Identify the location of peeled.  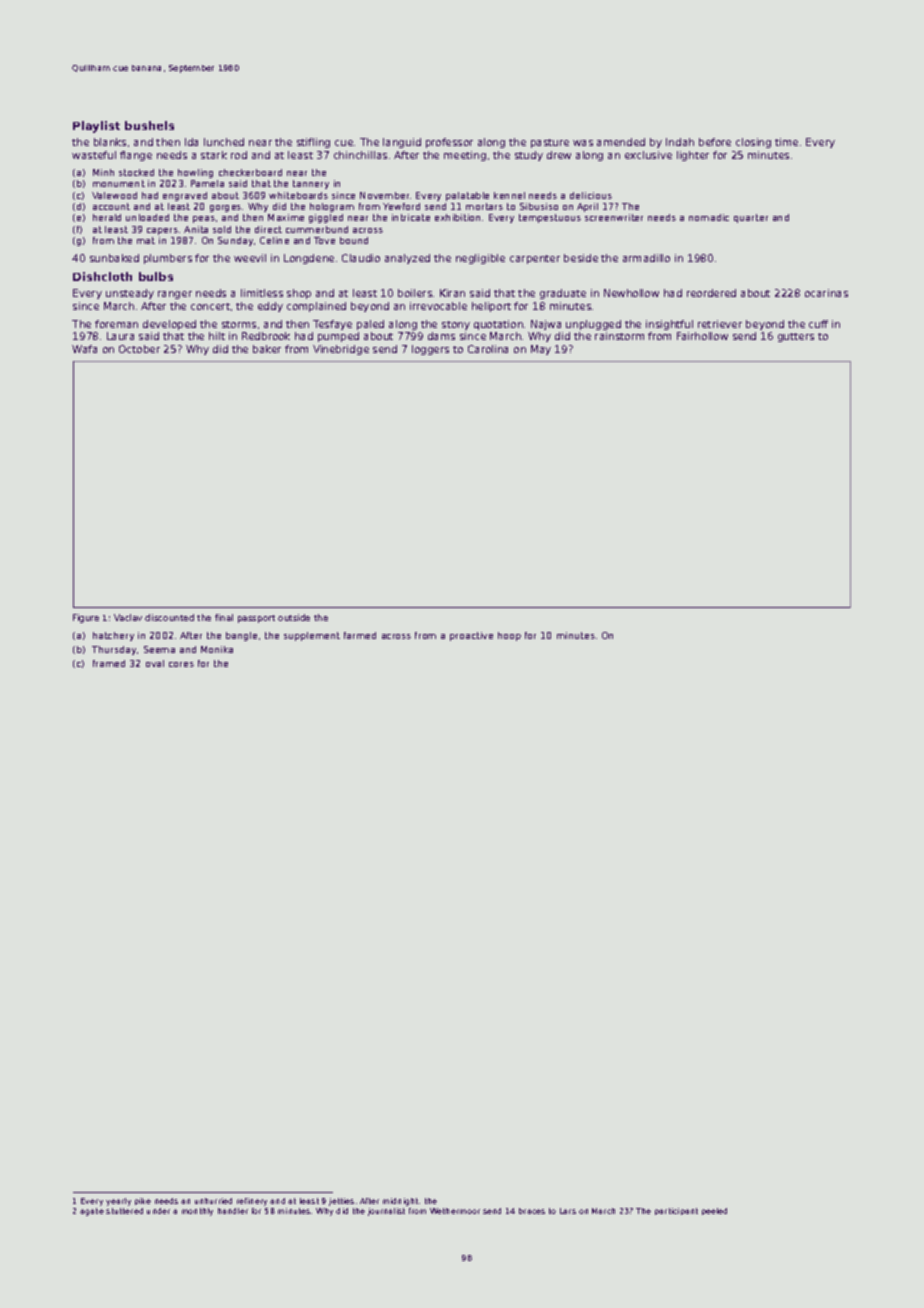
(714, 1211).
